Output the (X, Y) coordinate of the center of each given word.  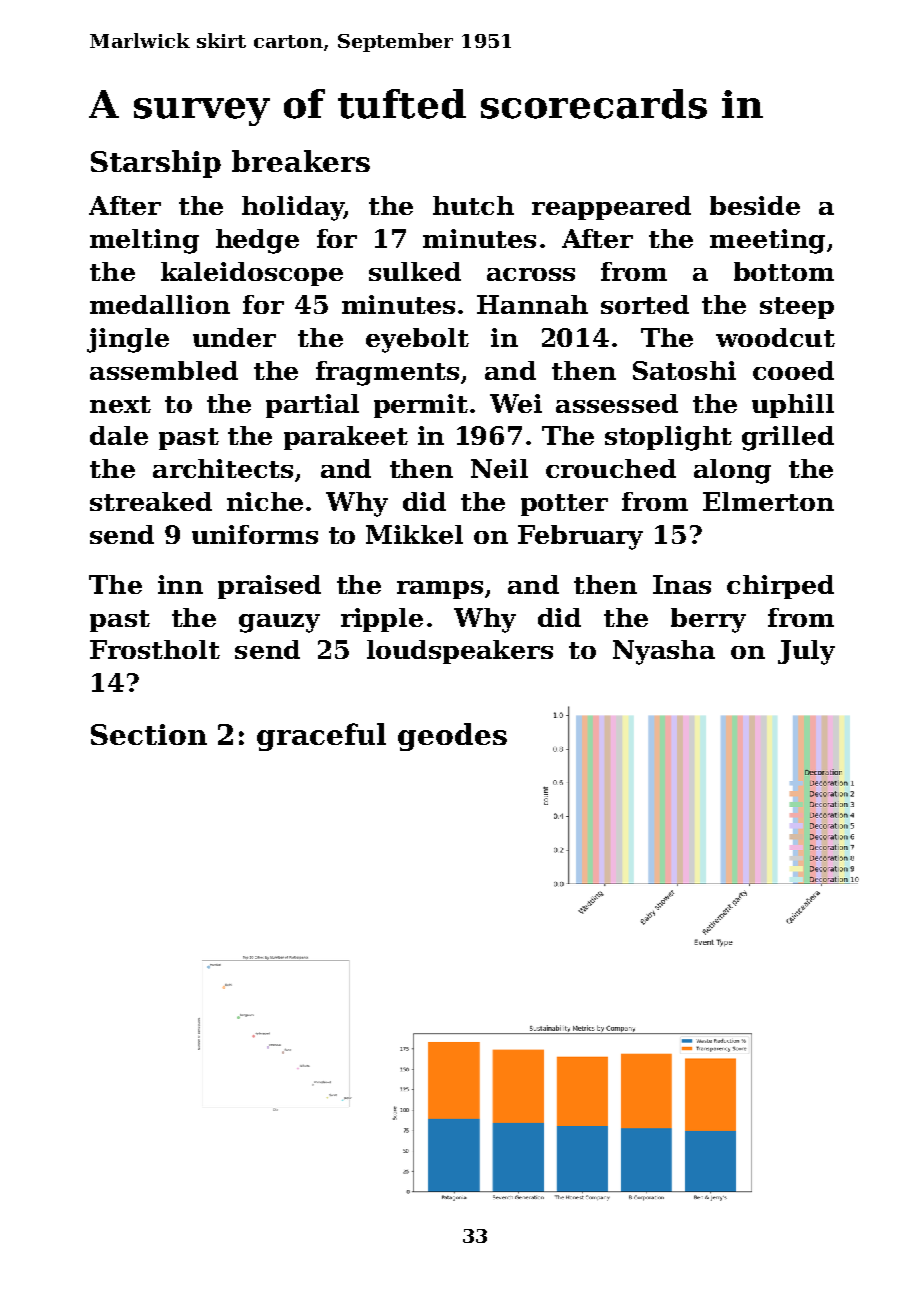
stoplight (668, 438)
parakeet (346, 438)
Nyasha (664, 652)
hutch (473, 205)
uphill (793, 406)
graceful (321, 737)
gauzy (279, 623)
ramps (440, 590)
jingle (128, 340)
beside (755, 205)
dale (119, 435)
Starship (156, 164)
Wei (516, 403)
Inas (682, 584)
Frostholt (155, 649)
